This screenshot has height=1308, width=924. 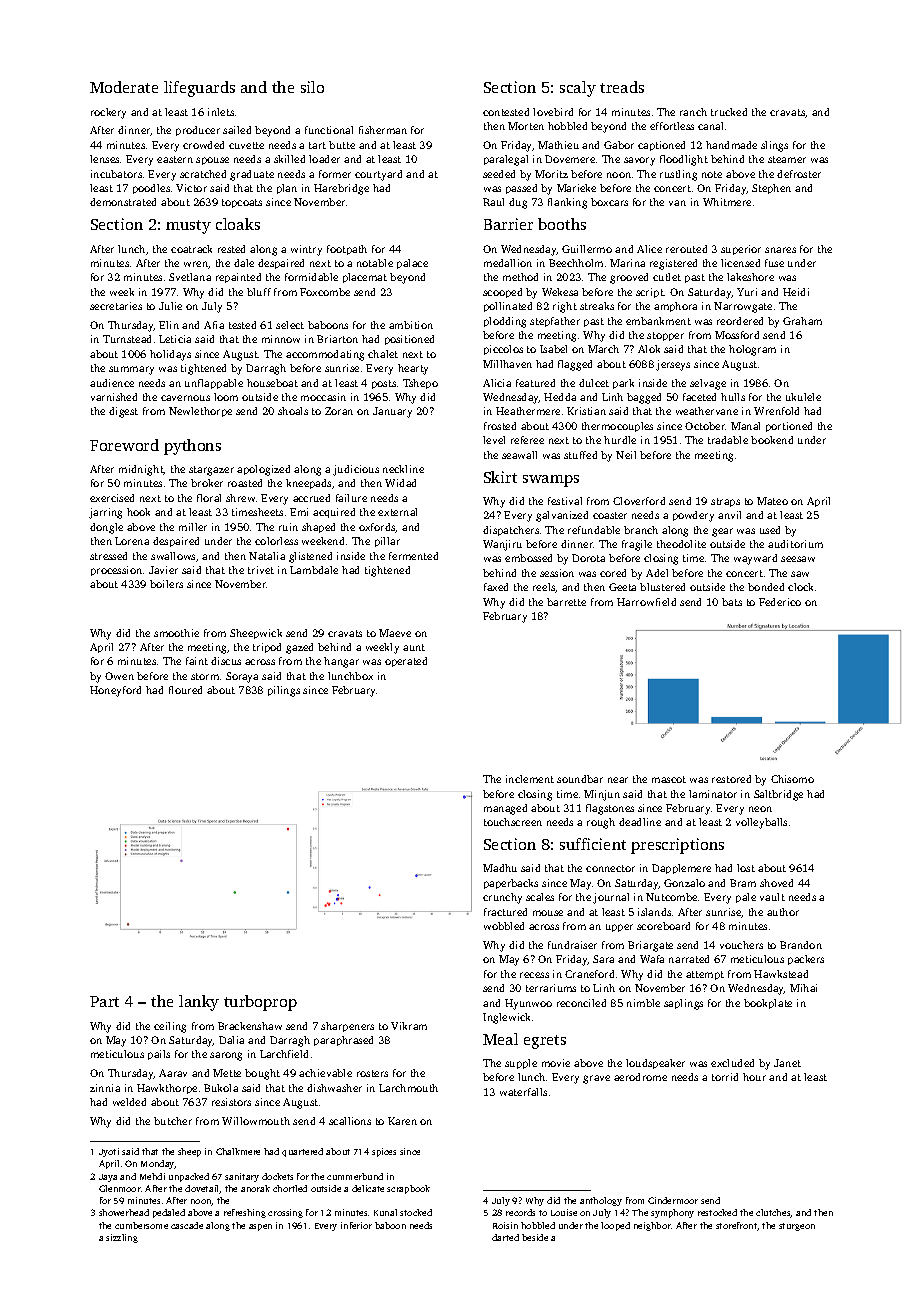 What do you see at coordinates (669, 779) in the screenshot?
I see `mascot` at bounding box center [669, 779].
